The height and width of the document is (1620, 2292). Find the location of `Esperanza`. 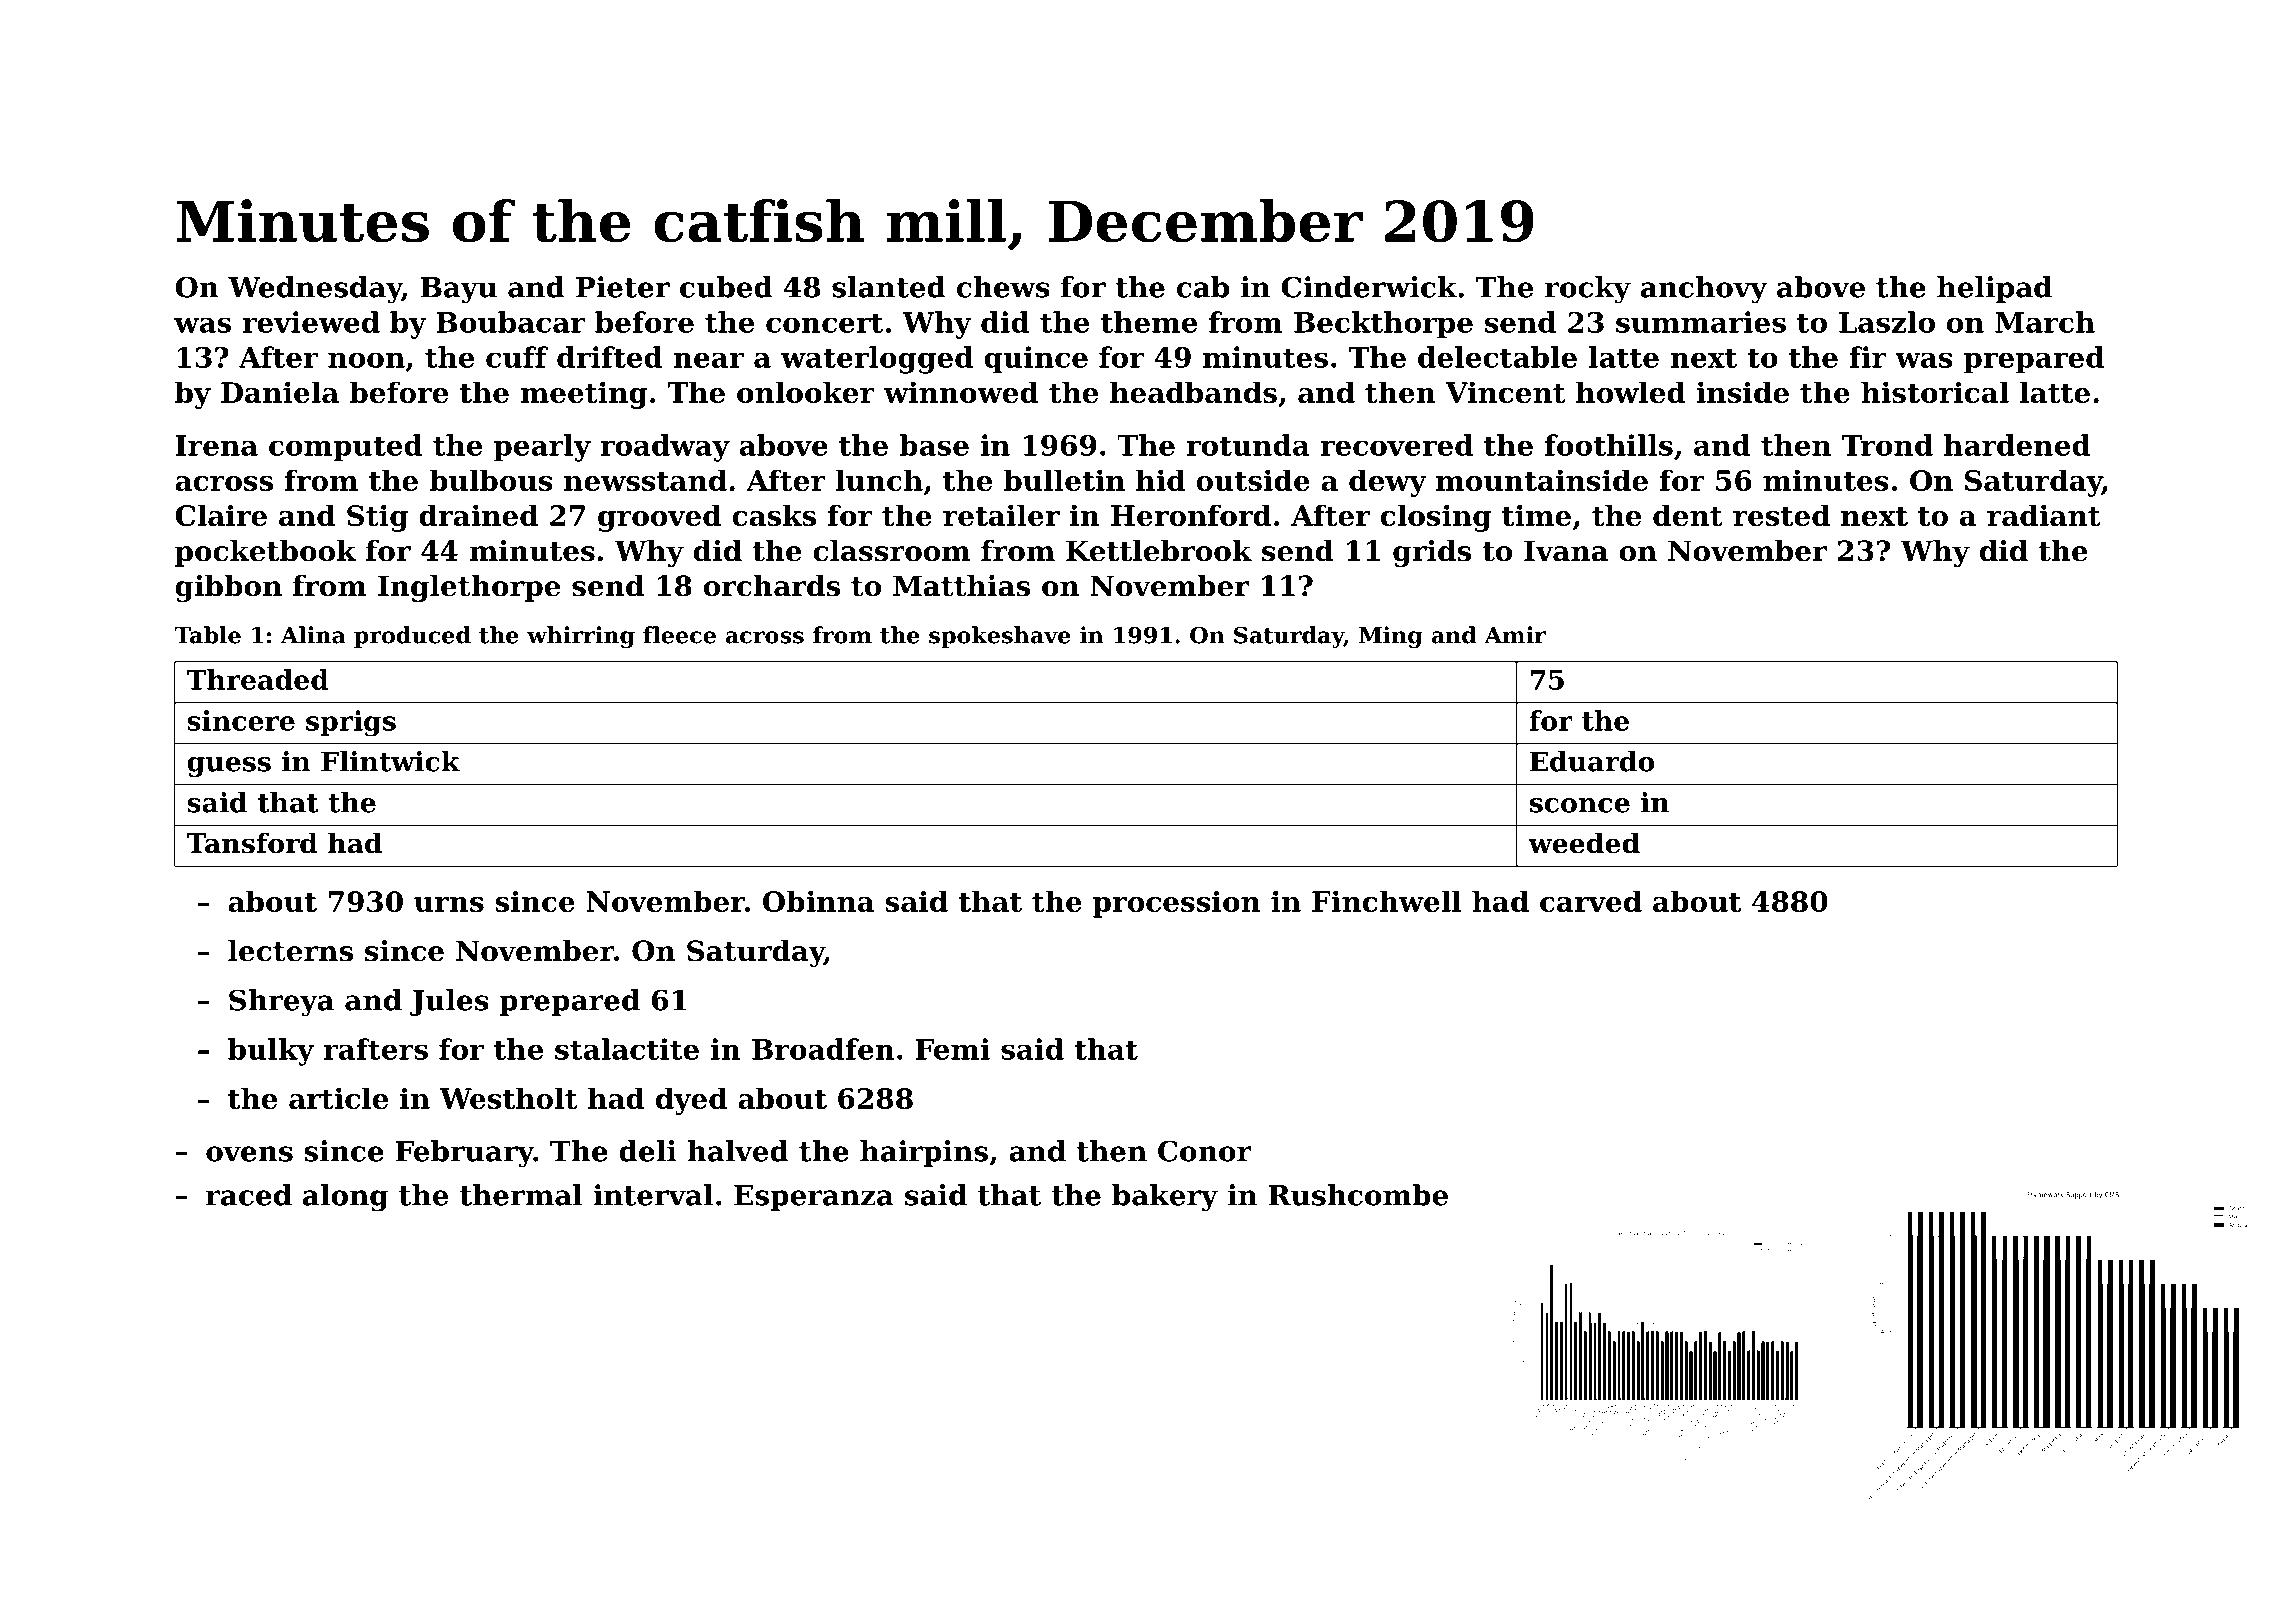

Esperanza is located at coordinates (814, 1198).
